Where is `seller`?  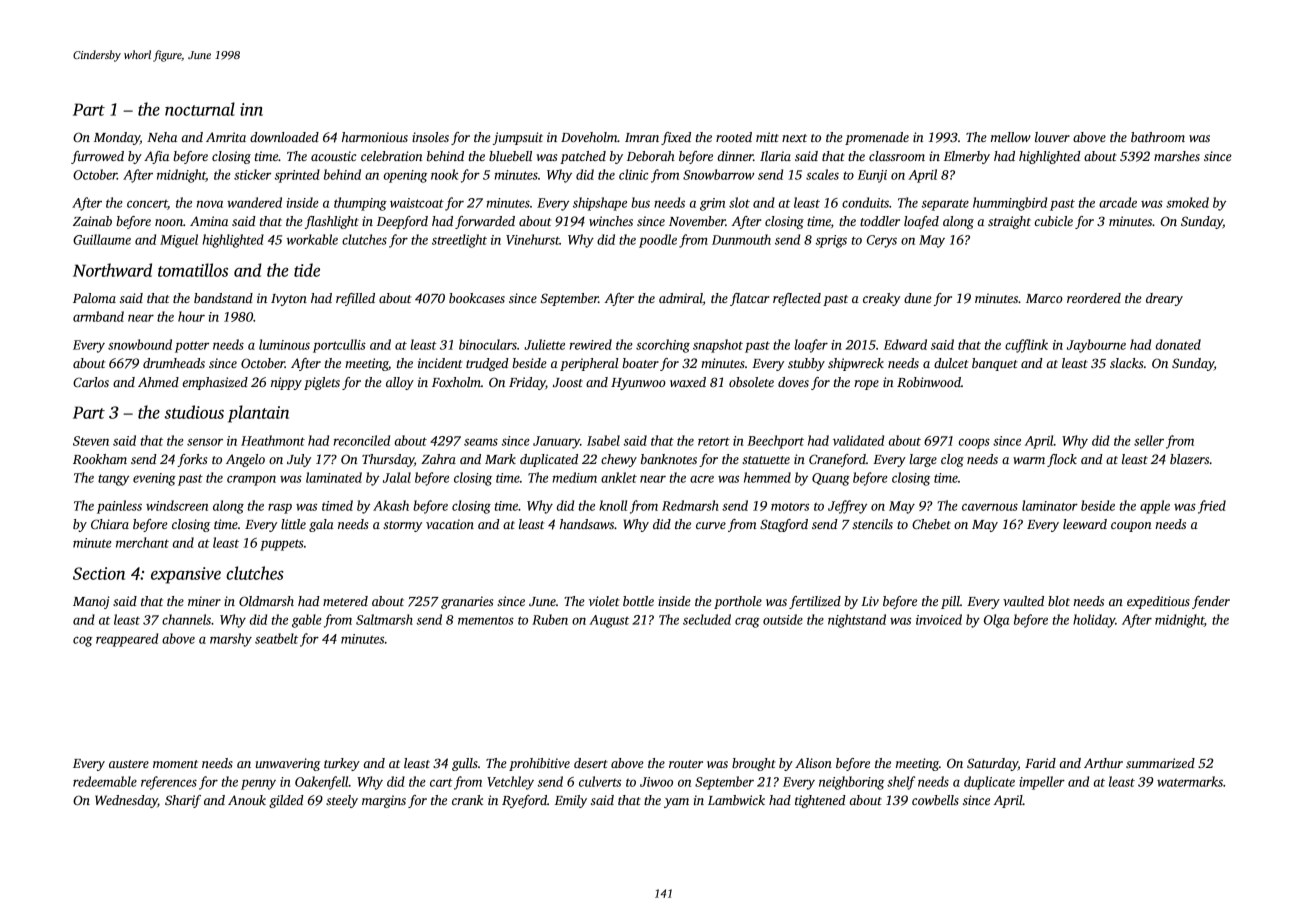 seller is located at coordinates (1149, 440).
